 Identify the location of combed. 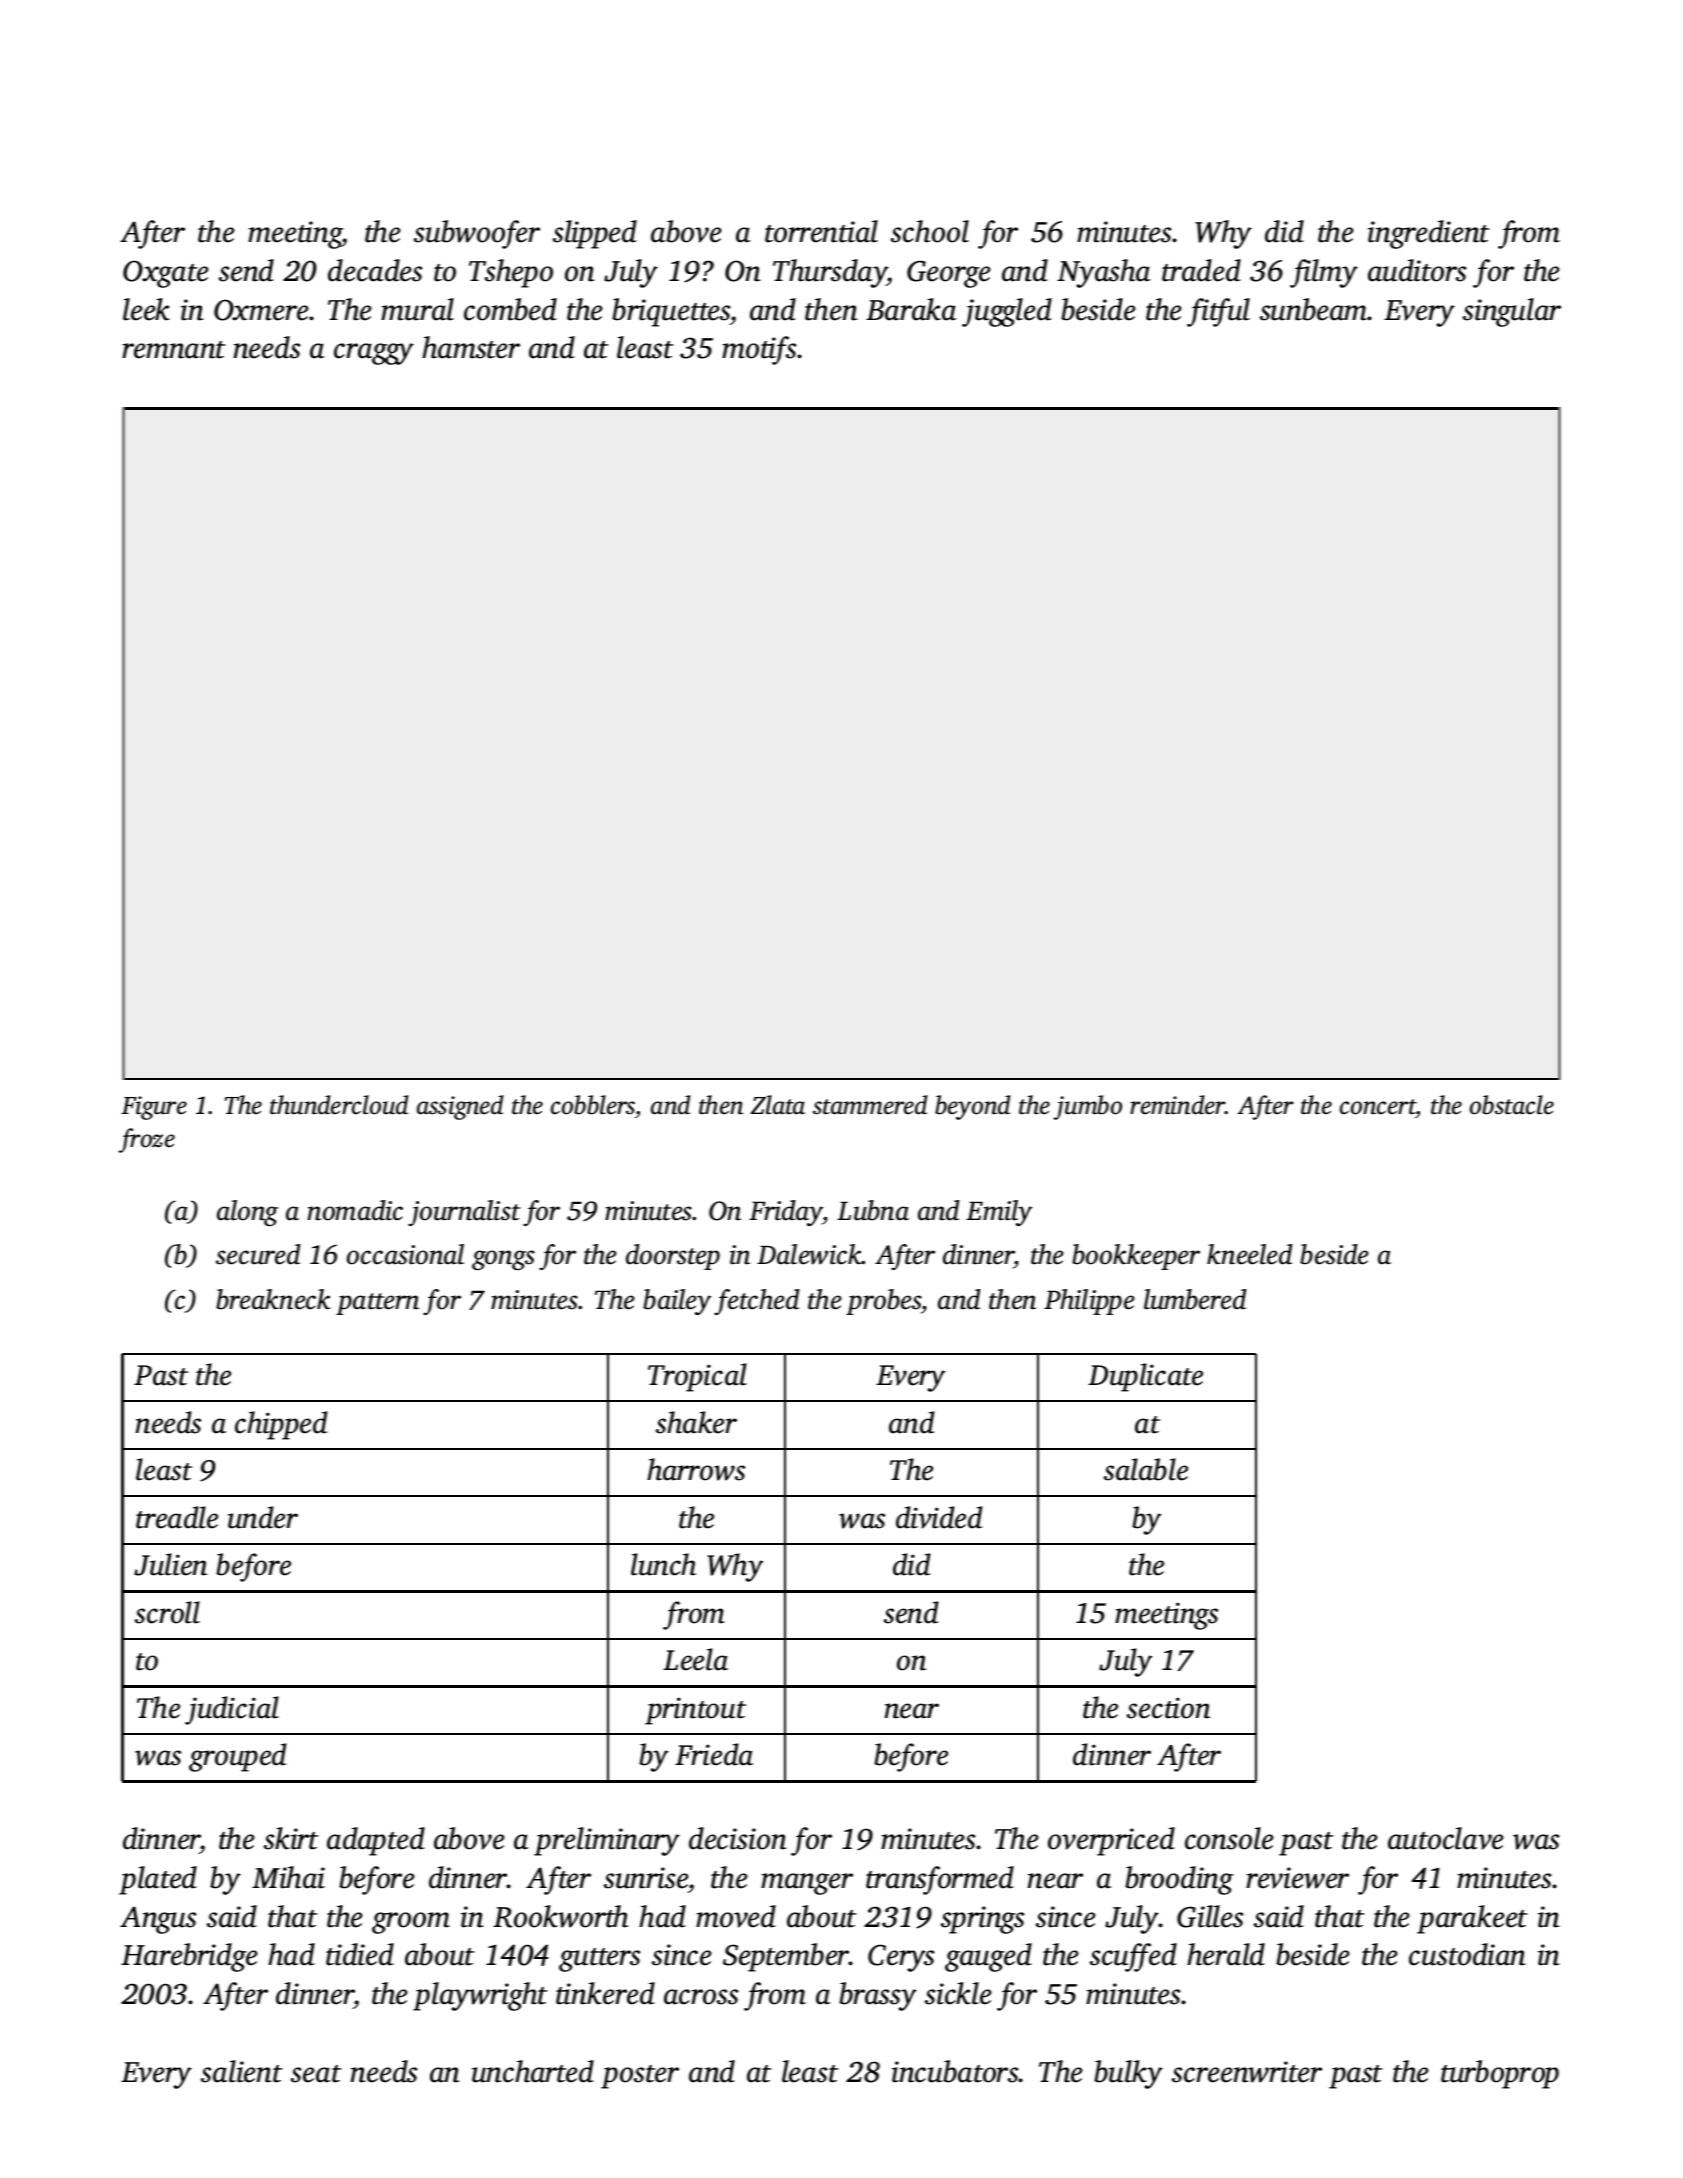
(510, 309).
